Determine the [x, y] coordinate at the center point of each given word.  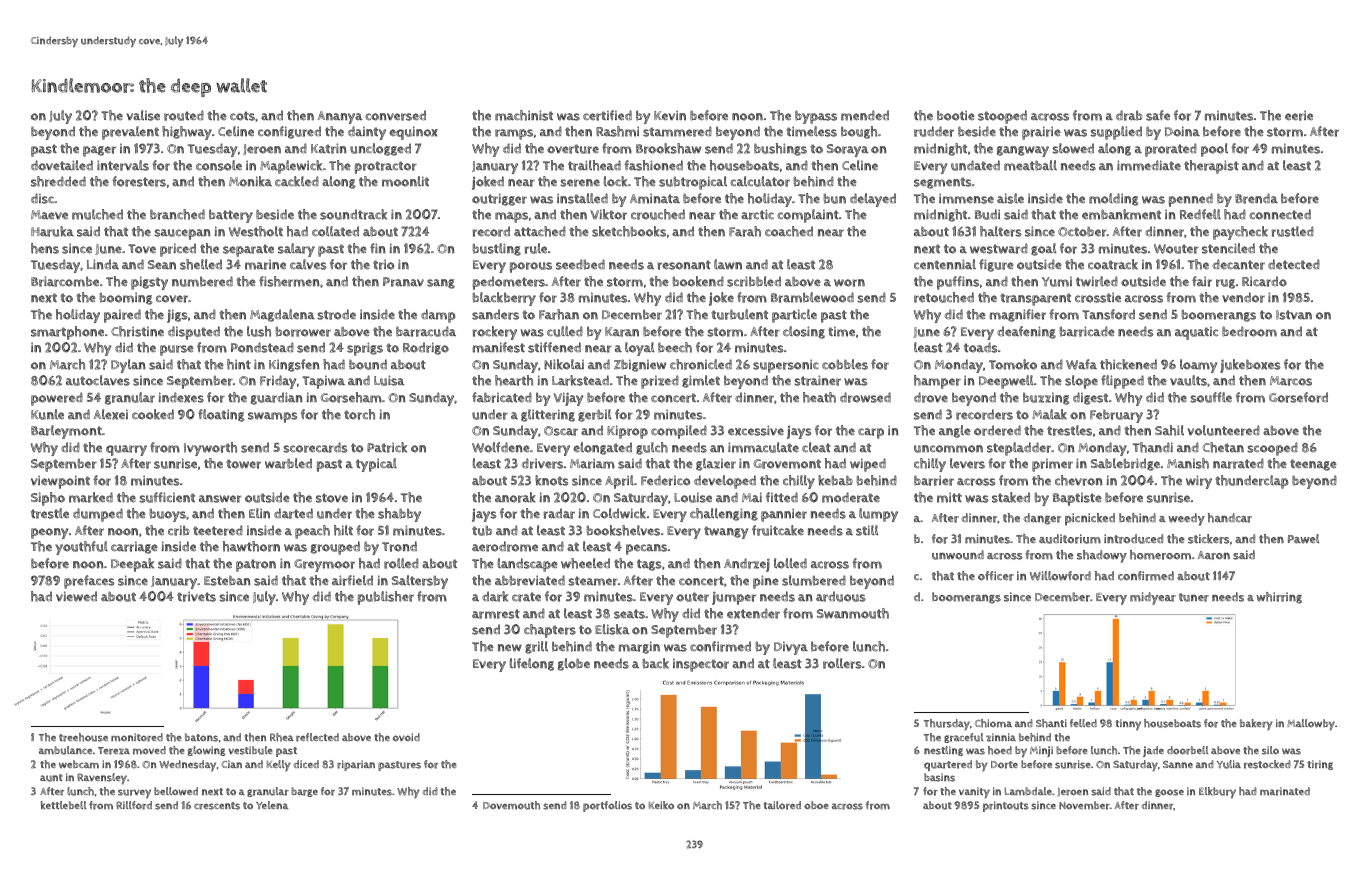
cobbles [845, 364]
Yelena [272, 805]
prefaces [89, 582]
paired [122, 316]
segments [943, 183]
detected [1294, 264]
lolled [790, 563]
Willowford [1060, 576]
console [219, 165]
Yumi [1057, 281]
